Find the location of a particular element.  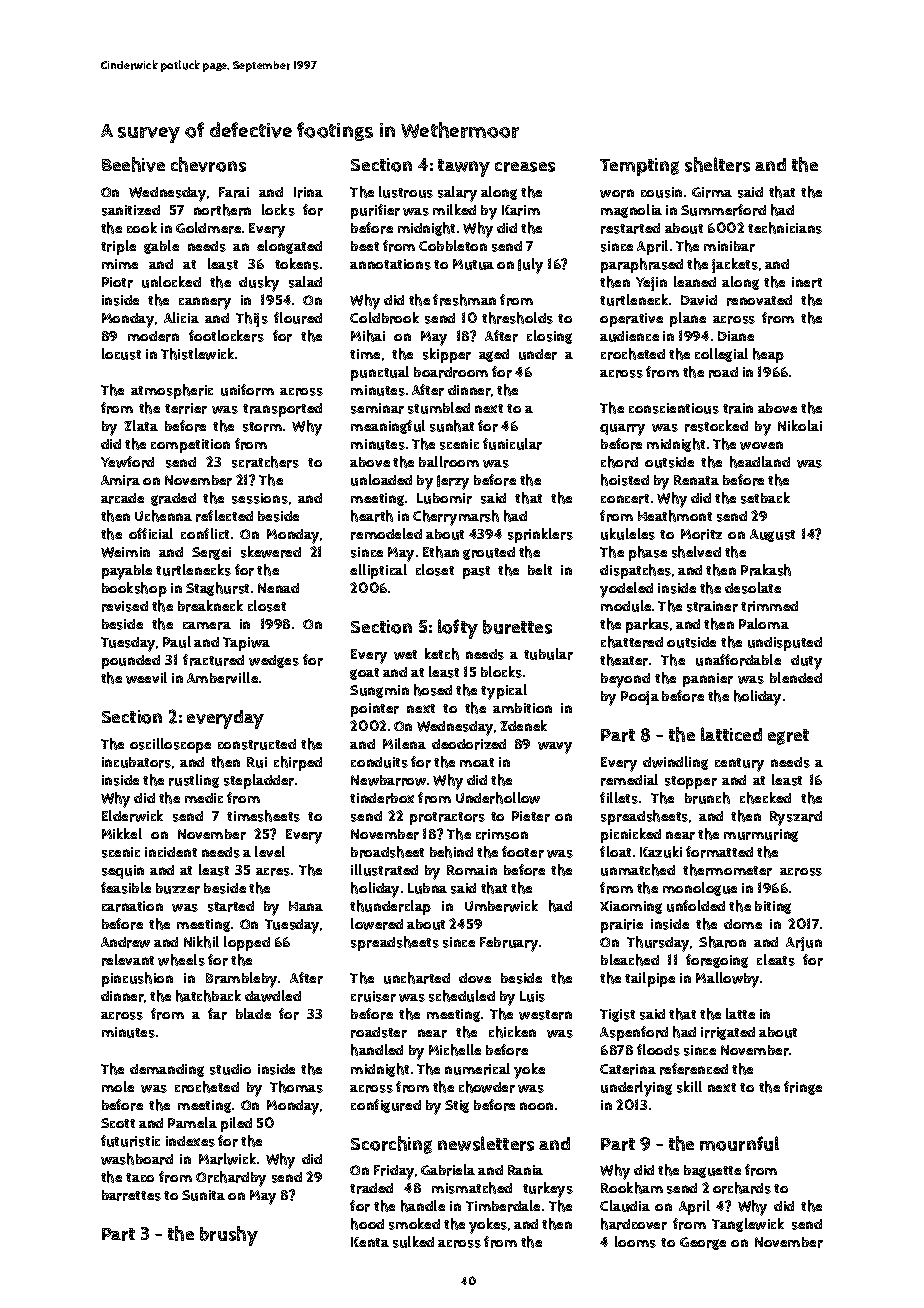

wavy is located at coordinates (555, 748).
